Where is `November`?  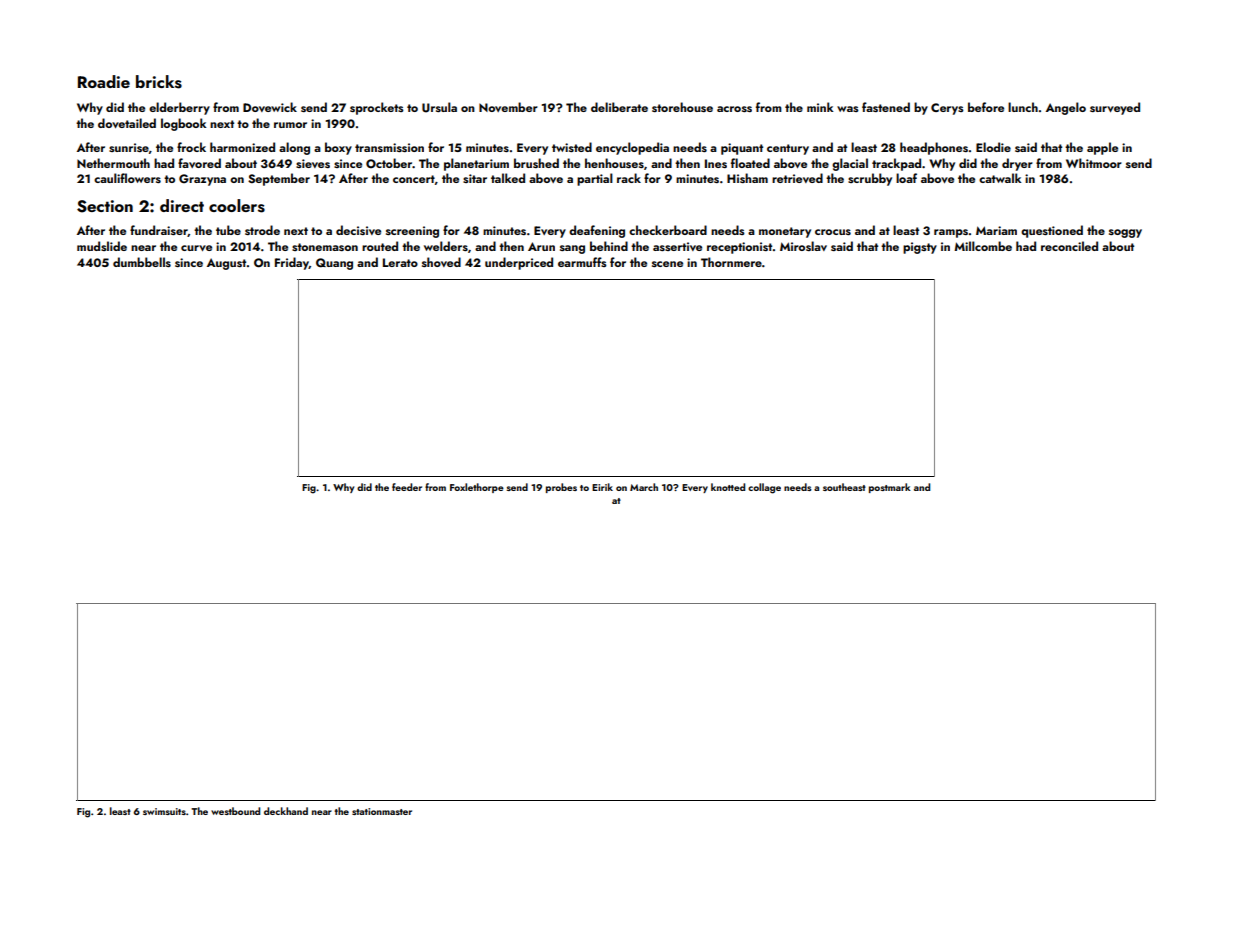 November is located at coordinates (508, 107).
